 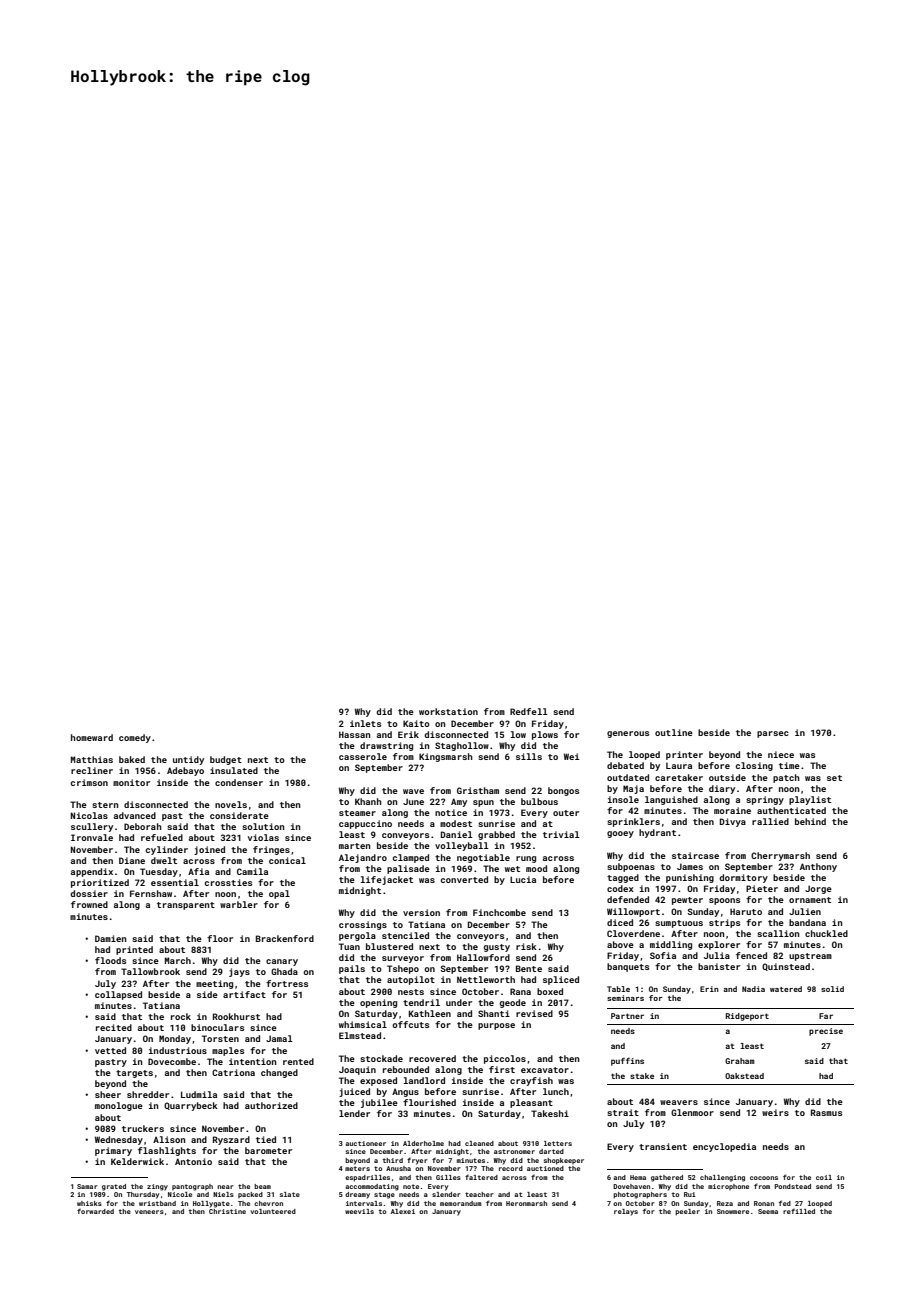 I want to click on surveyor, so click(x=403, y=959).
